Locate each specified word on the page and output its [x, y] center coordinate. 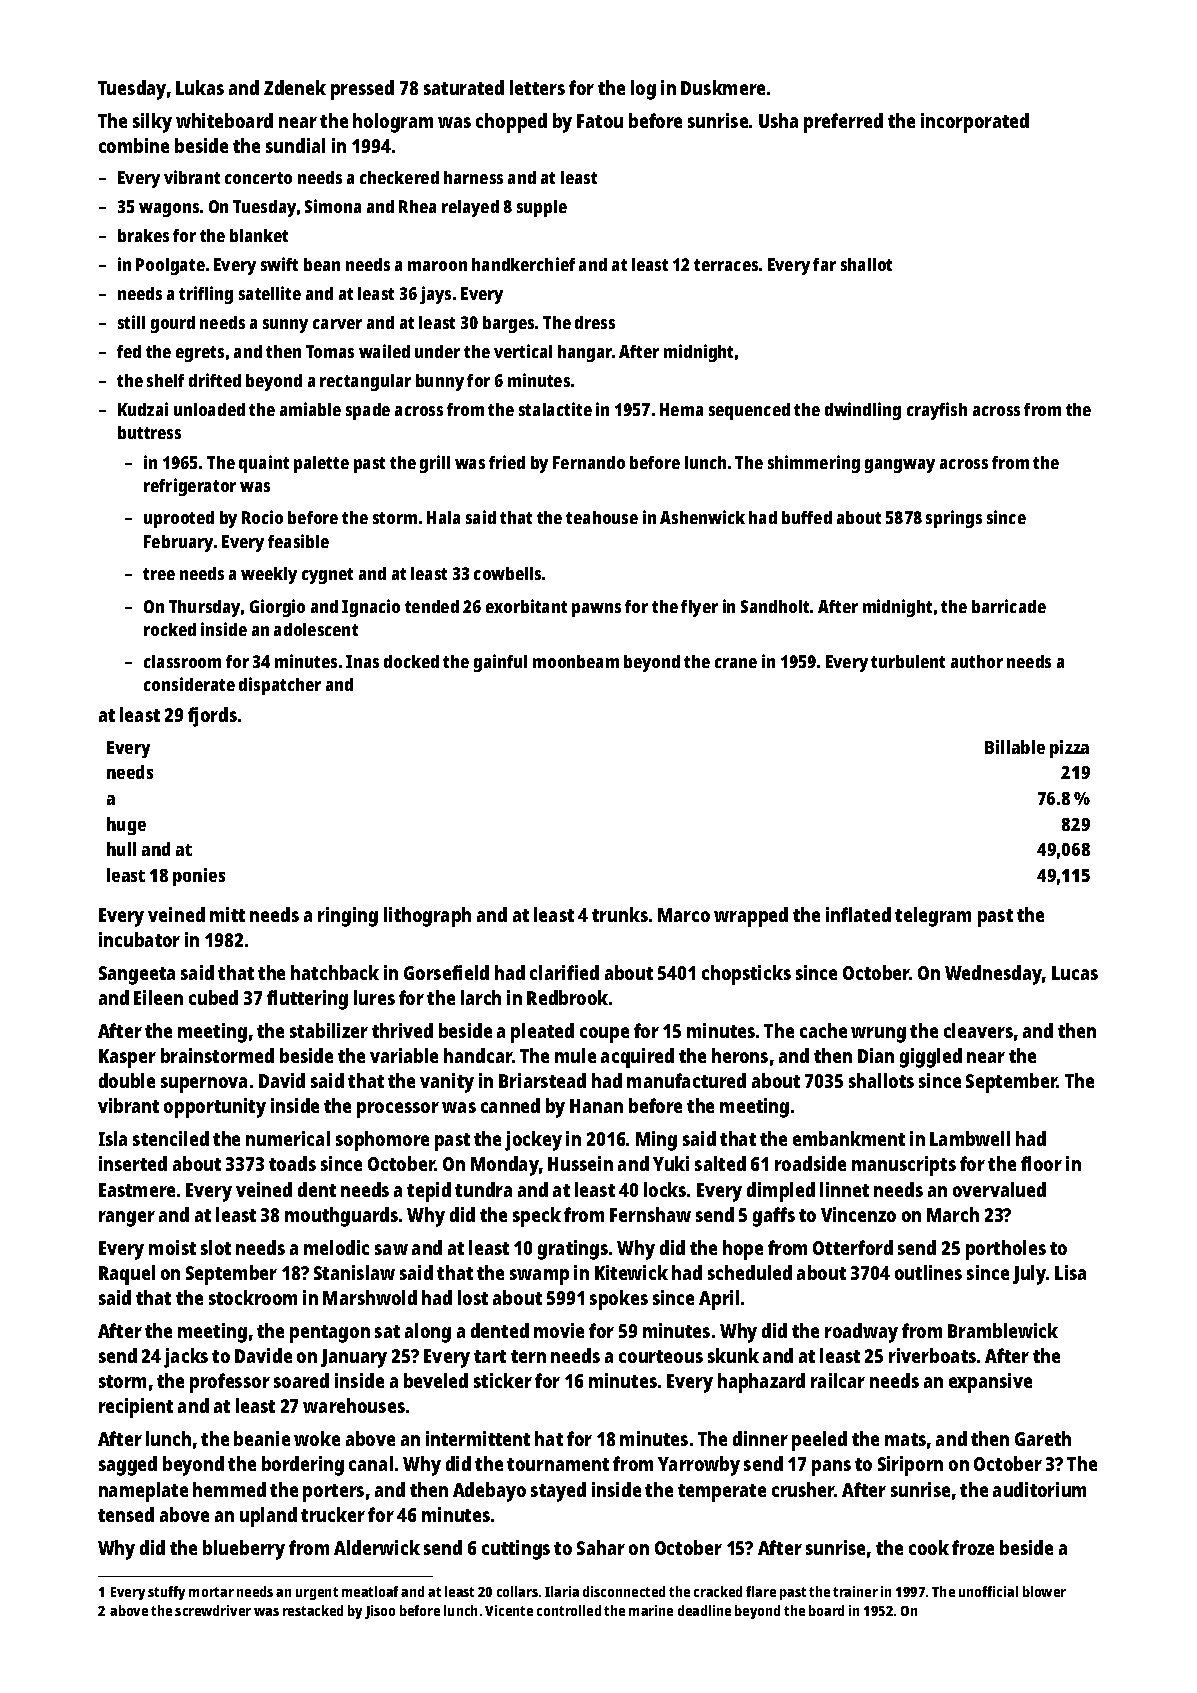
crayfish [937, 411]
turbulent [908, 661]
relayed [470, 208]
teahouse [602, 517]
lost [473, 1297]
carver [337, 324]
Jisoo [380, 1612]
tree [159, 574]
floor [1041, 1163]
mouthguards [341, 1217]
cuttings [516, 1550]
